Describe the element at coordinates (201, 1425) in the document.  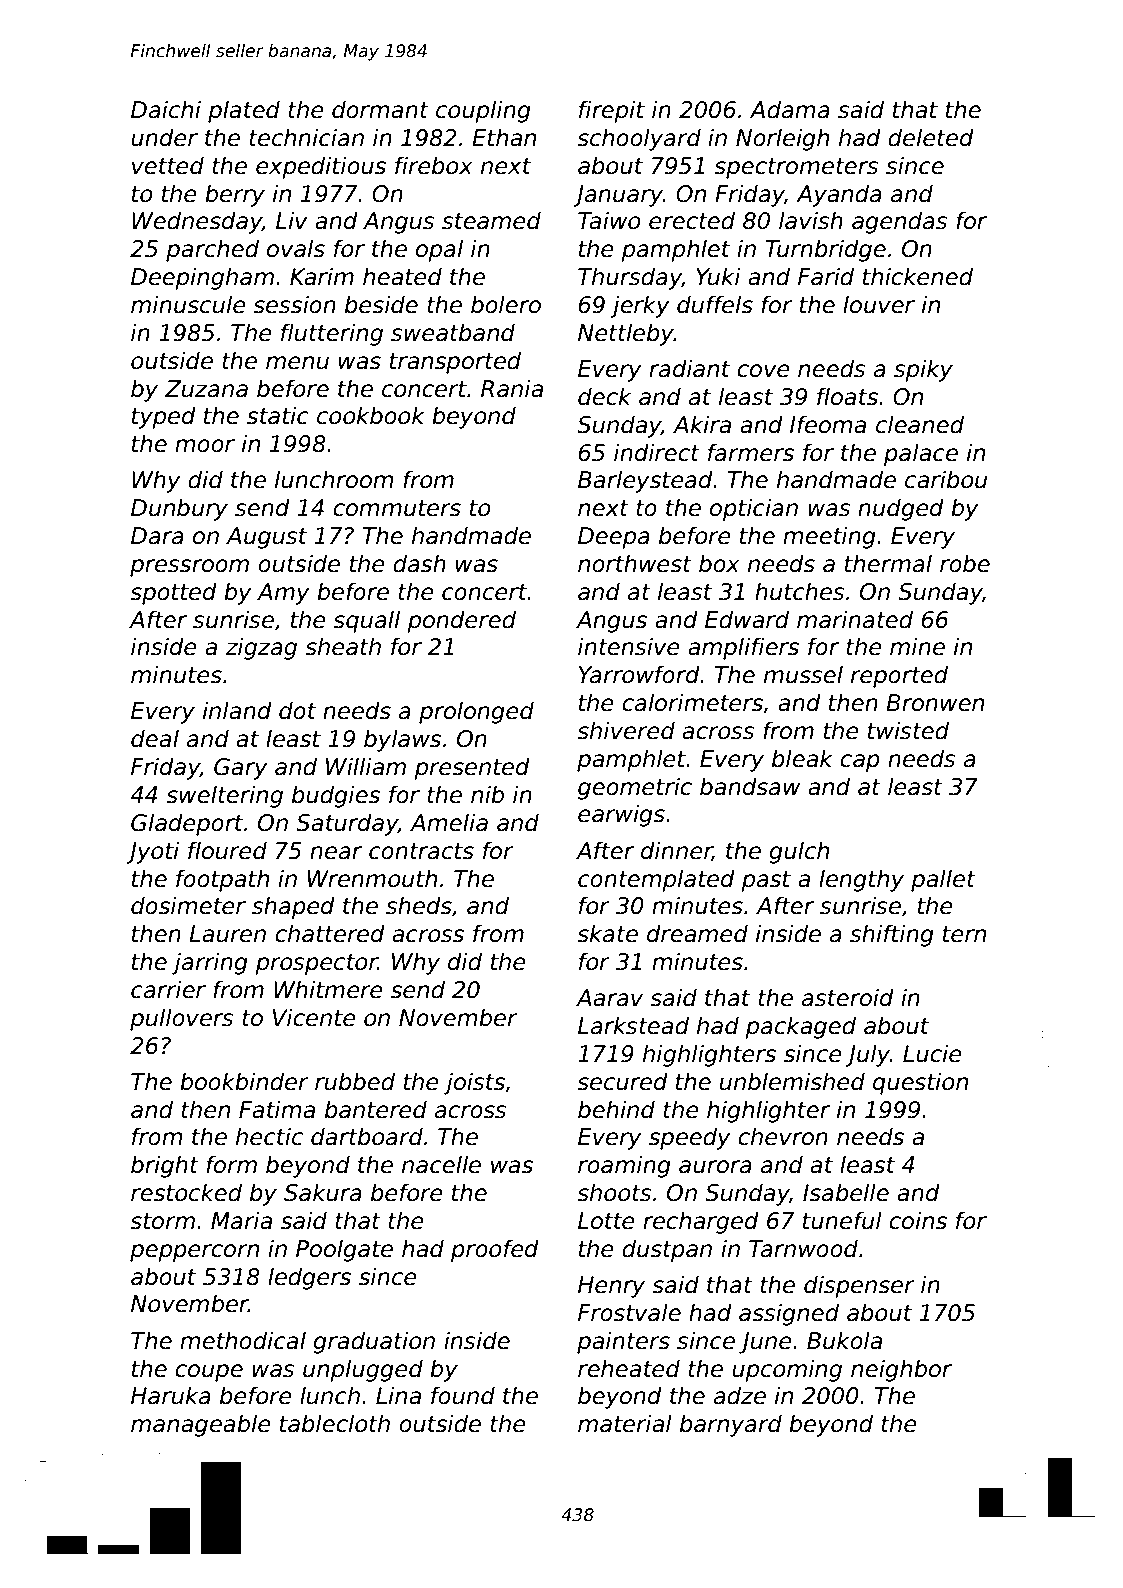
I see `manageable` at that location.
